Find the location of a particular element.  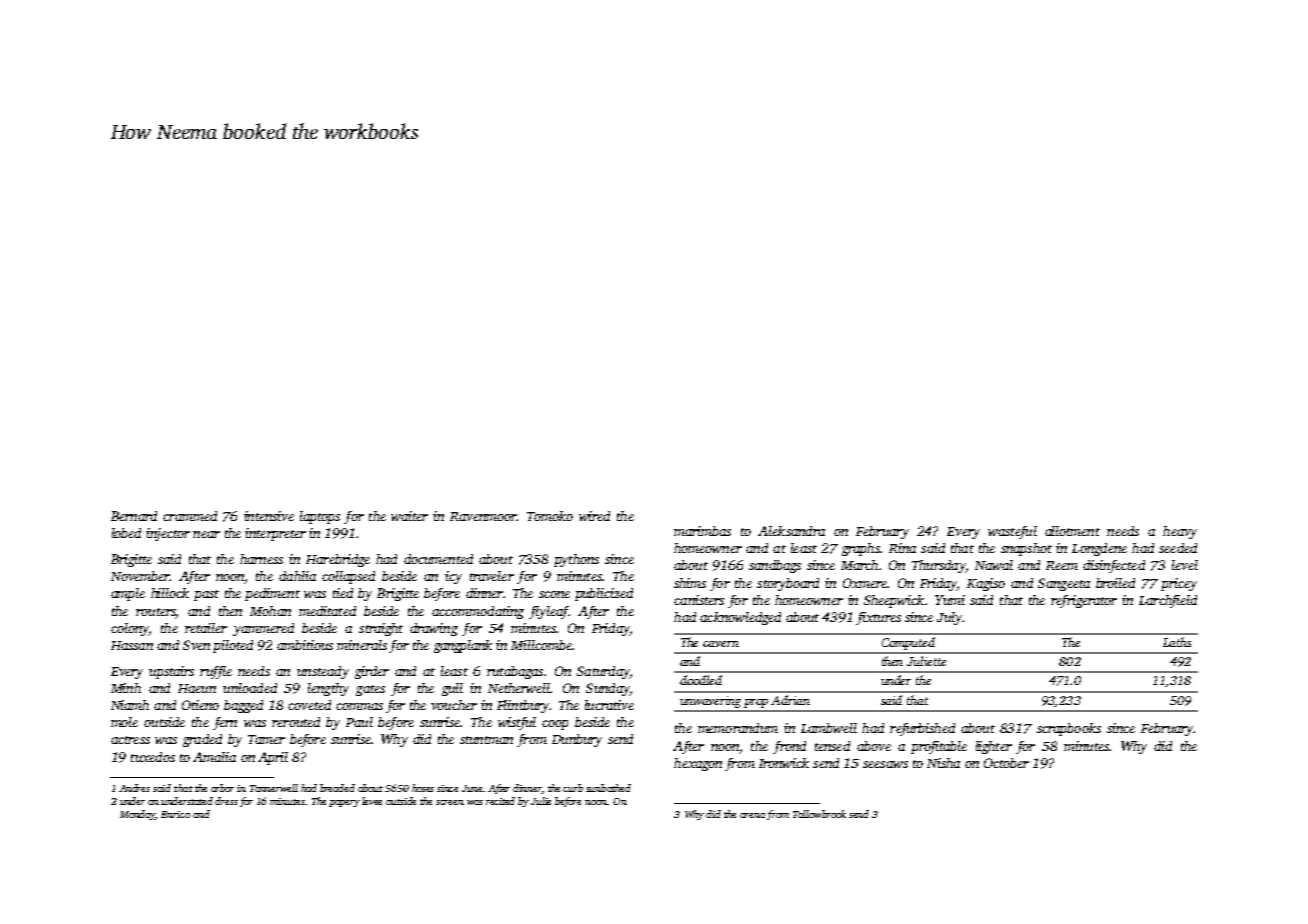

canisters is located at coordinates (699, 600).
